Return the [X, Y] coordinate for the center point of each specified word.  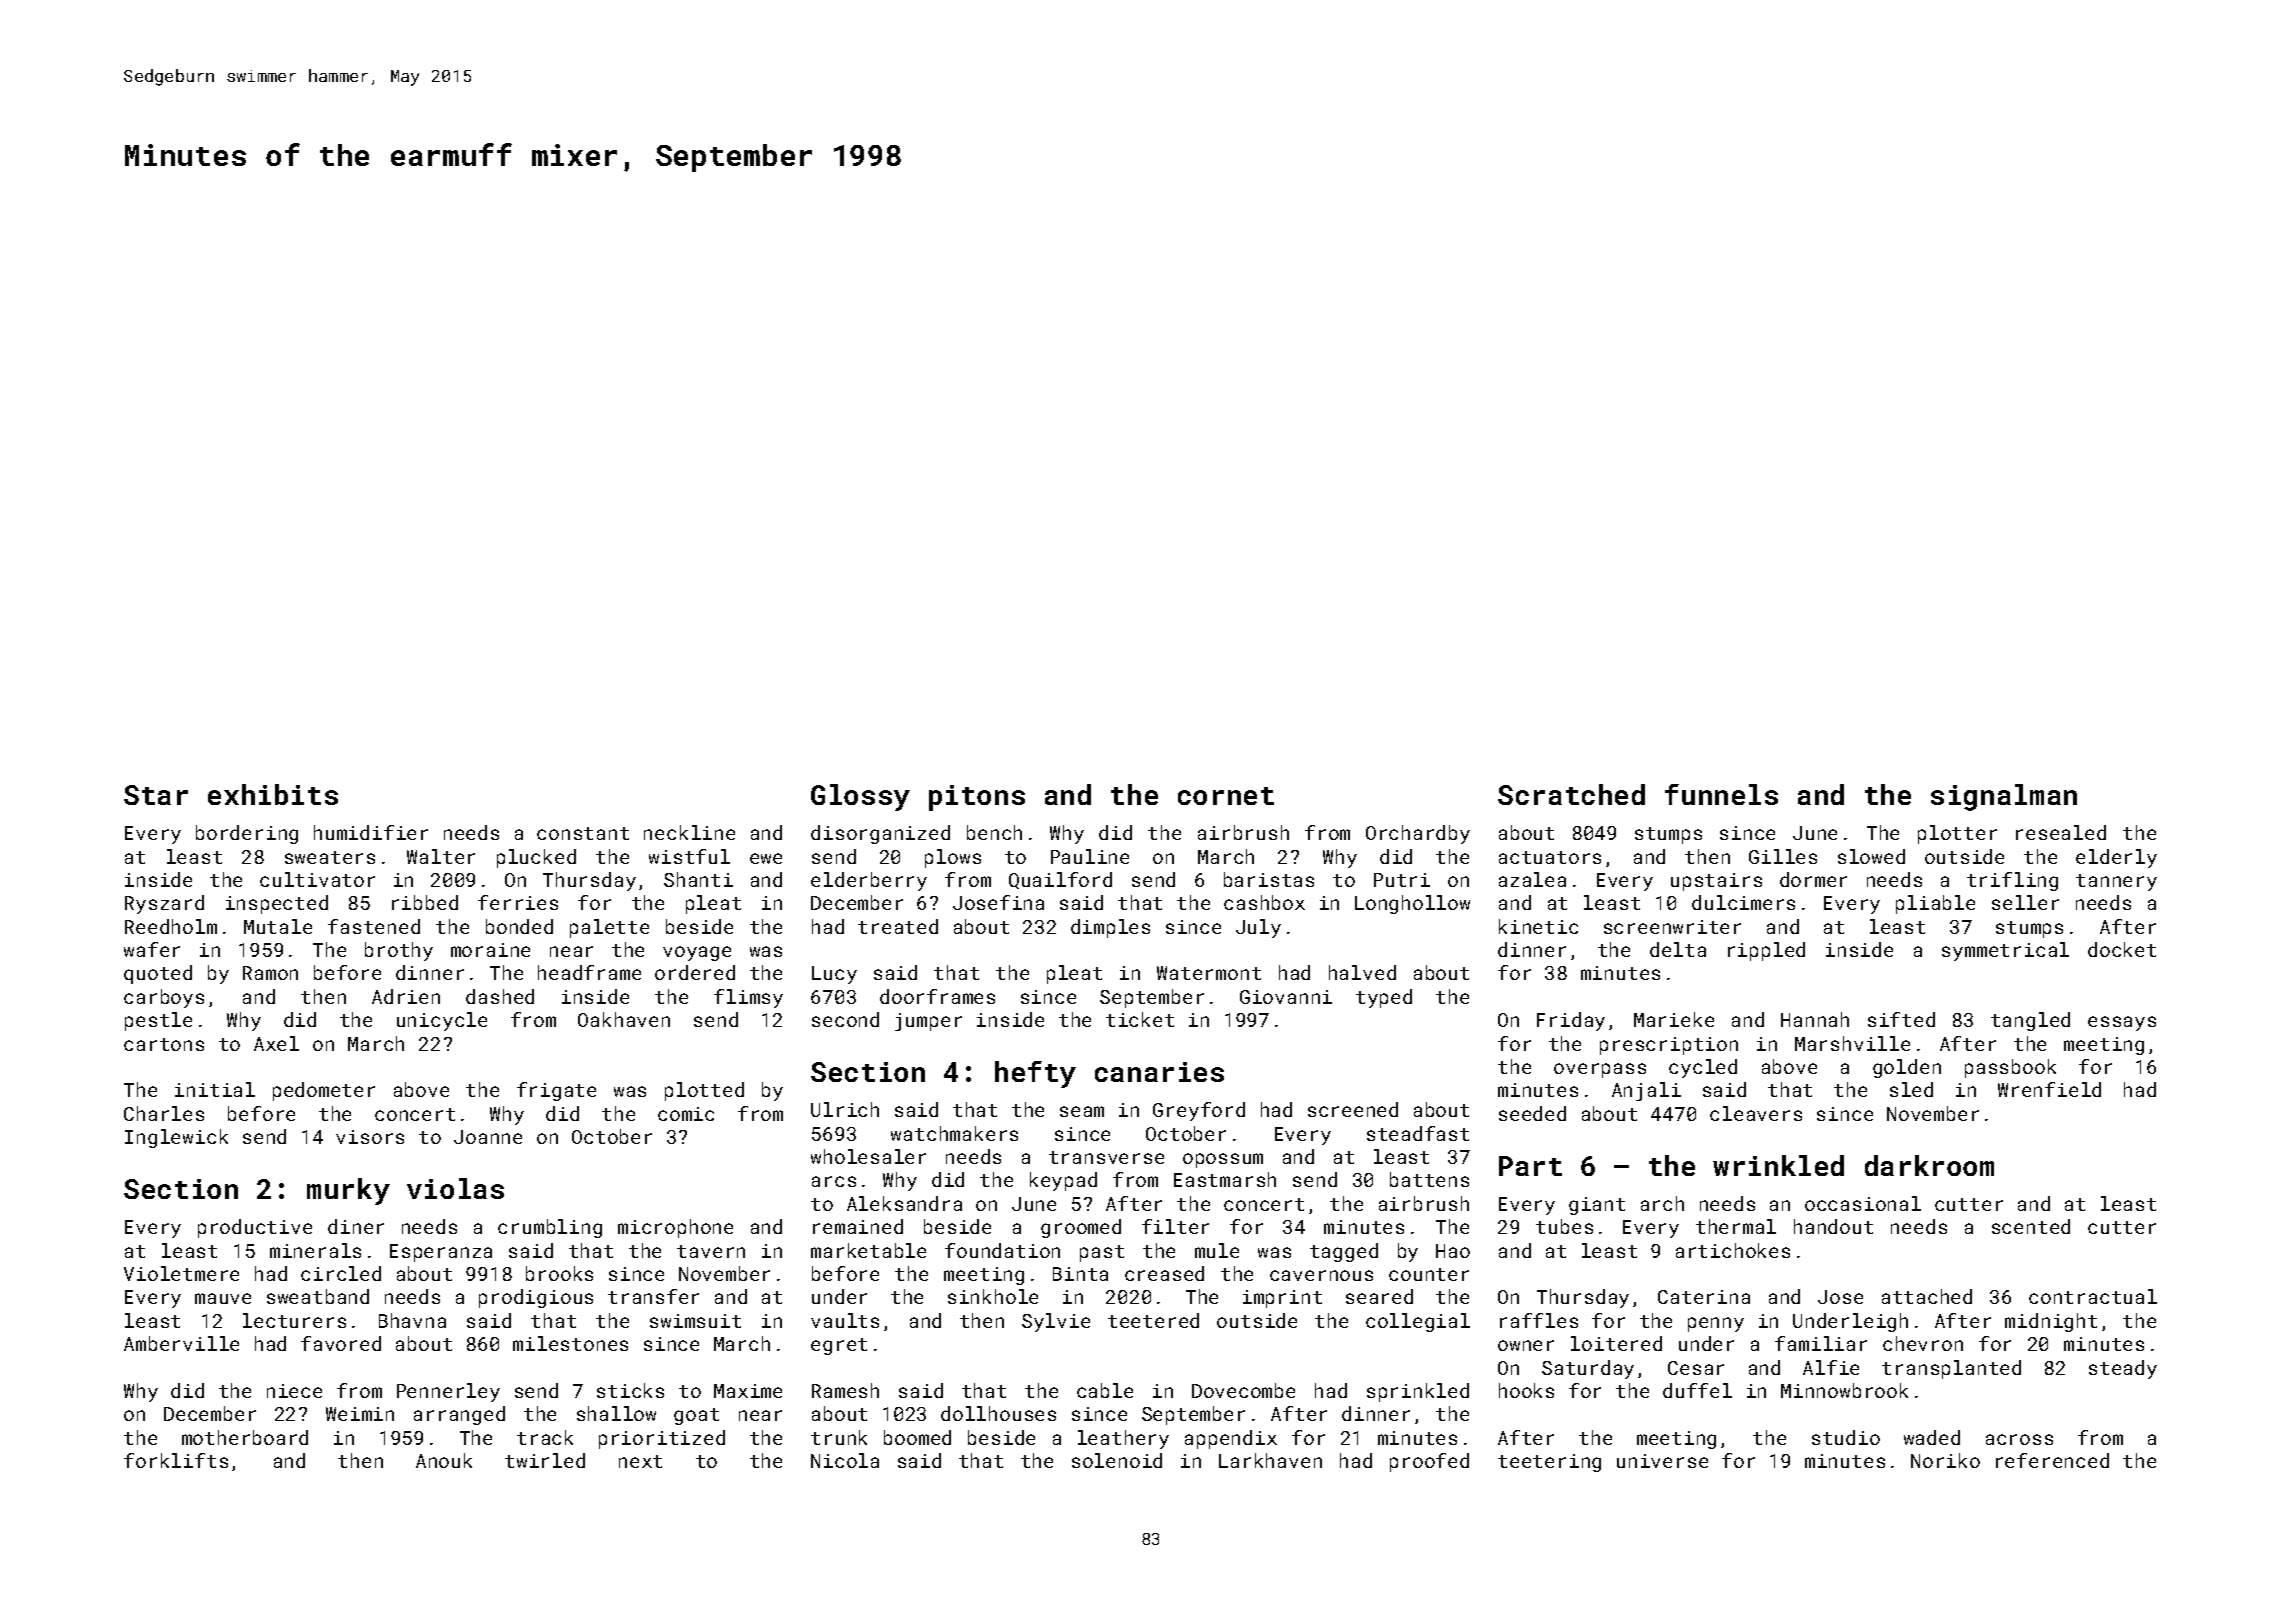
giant [1597, 1206]
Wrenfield [2049, 1089]
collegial [1418, 1322]
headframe [589, 972]
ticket [1140, 1019]
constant [583, 833]
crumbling [550, 1228]
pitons [977, 798]
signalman [2004, 797]
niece [294, 1391]
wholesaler [868, 1156]
